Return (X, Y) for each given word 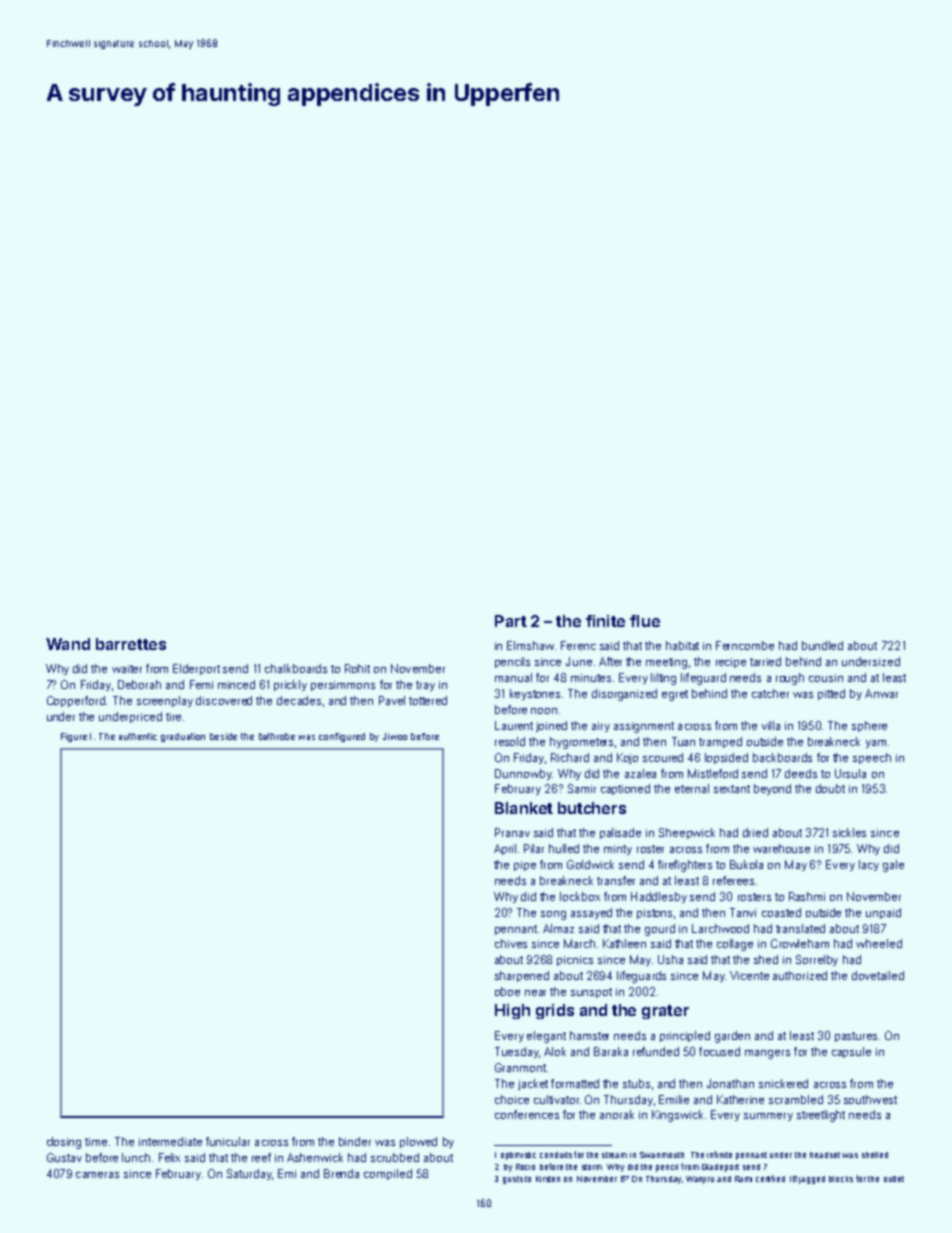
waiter (127, 669)
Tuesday (517, 1052)
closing (64, 1143)
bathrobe (277, 736)
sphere (869, 726)
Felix (169, 1157)
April (505, 849)
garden (732, 1037)
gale (893, 866)
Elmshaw (530, 645)
